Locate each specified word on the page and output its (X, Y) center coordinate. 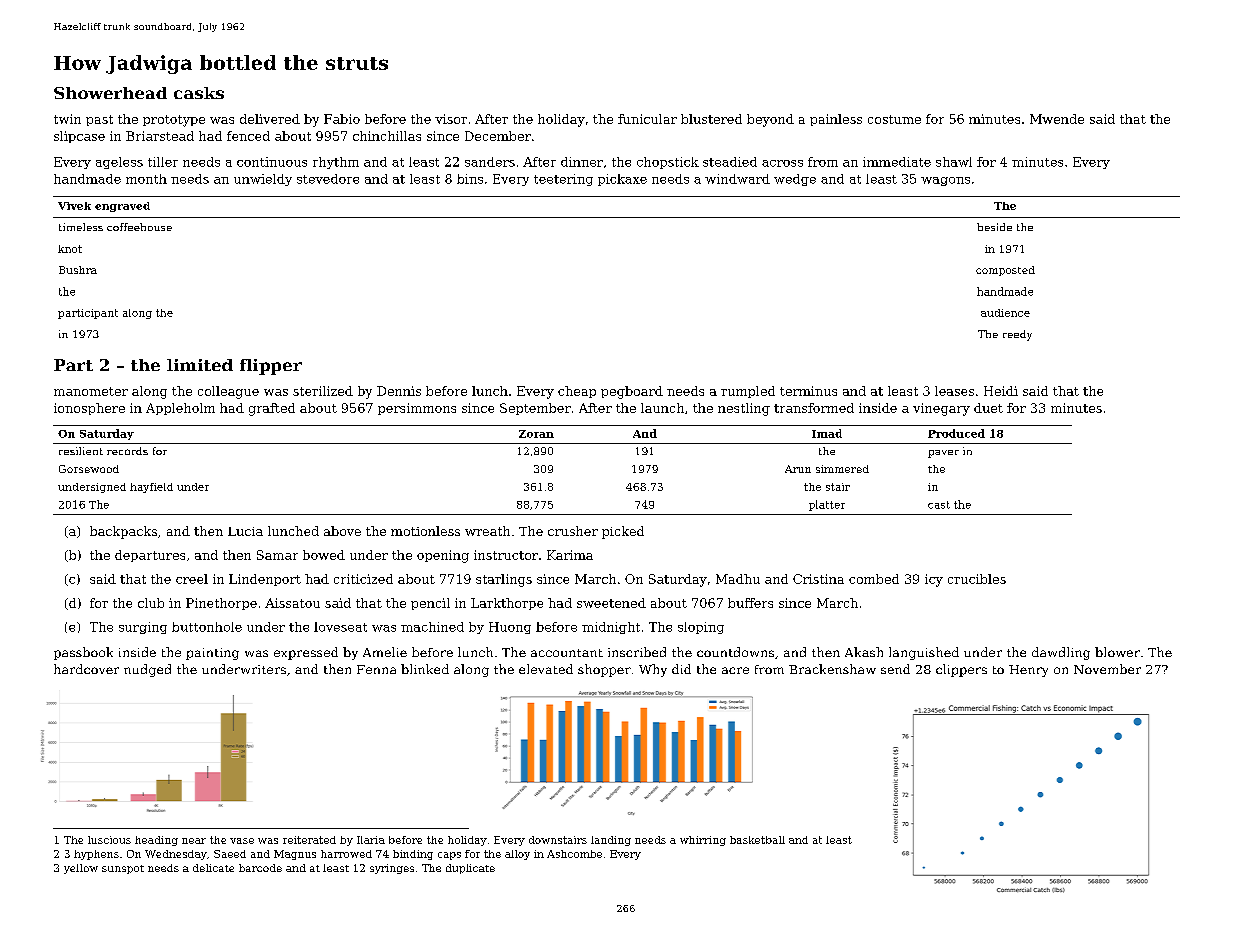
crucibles (977, 579)
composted (1005, 271)
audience (1005, 313)
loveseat (340, 627)
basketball (757, 840)
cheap (577, 392)
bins (470, 179)
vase (242, 841)
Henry (1028, 671)
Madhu (738, 579)
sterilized (323, 391)
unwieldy (263, 180)
